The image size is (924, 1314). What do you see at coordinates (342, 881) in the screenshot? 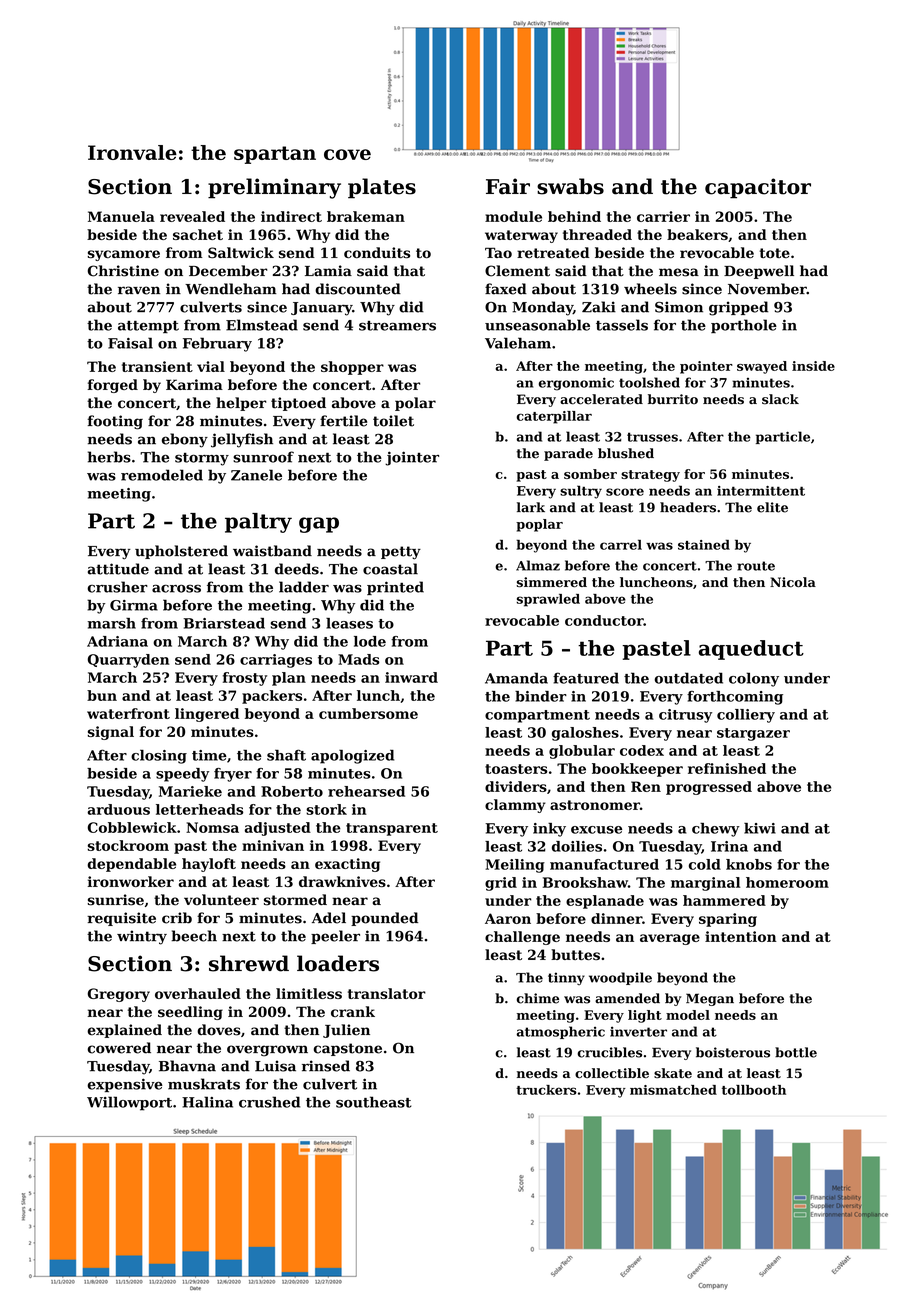
I see `drawknives` at bounding box center [342, 881].
